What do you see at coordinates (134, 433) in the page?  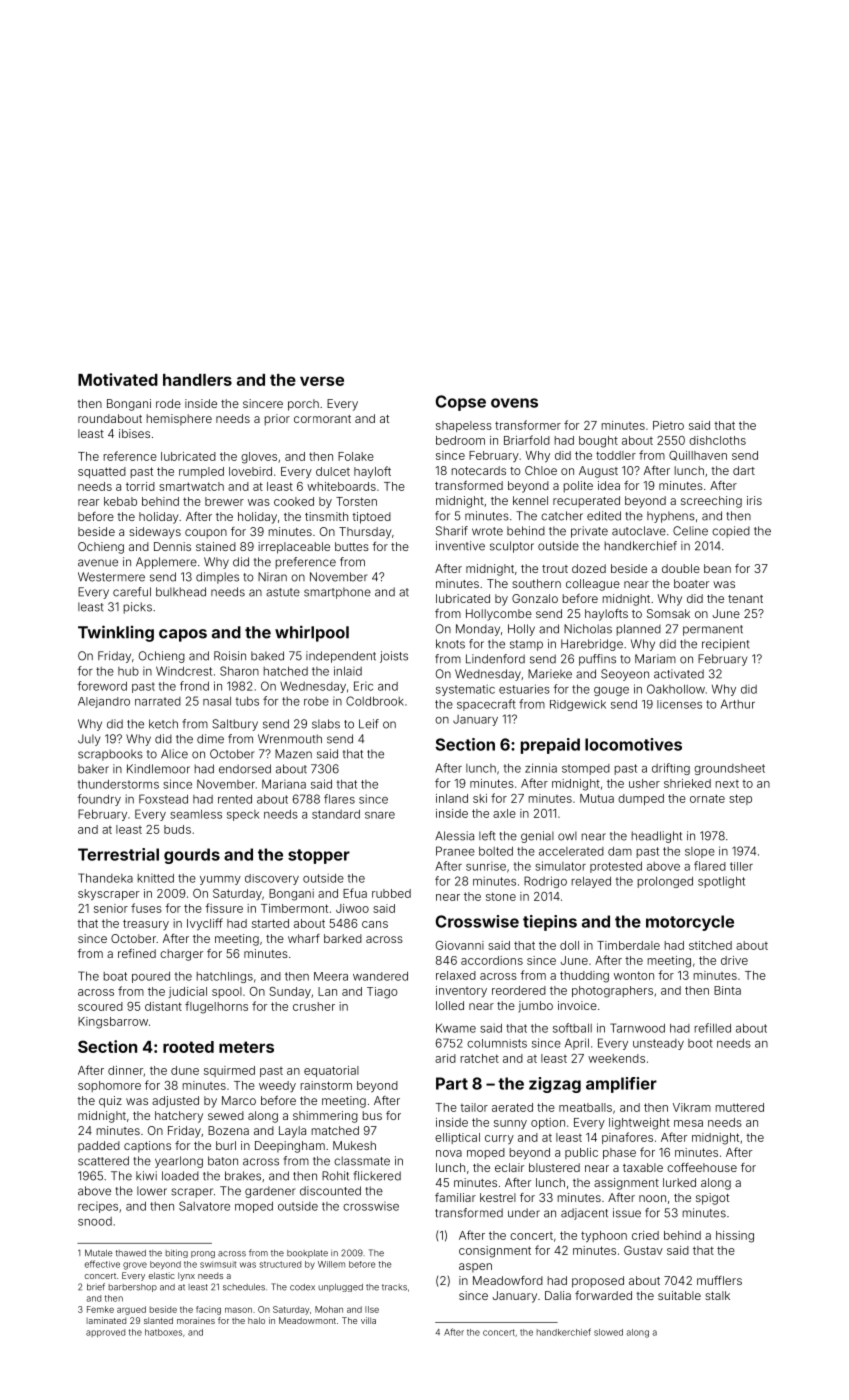 I see `ibises` at bounding box center [134, 433].
